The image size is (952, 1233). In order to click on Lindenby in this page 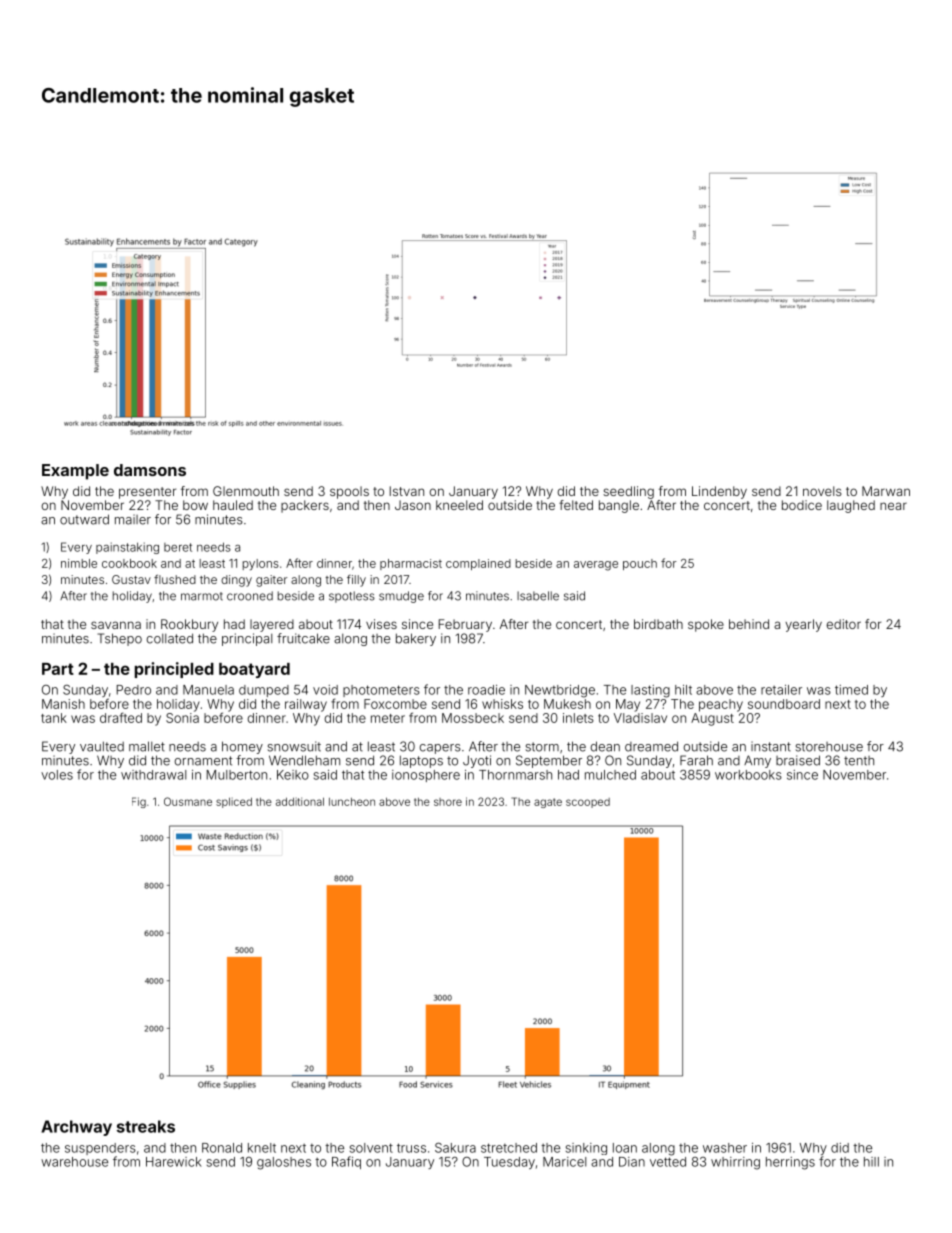, I will do `click(719, 492)`.
